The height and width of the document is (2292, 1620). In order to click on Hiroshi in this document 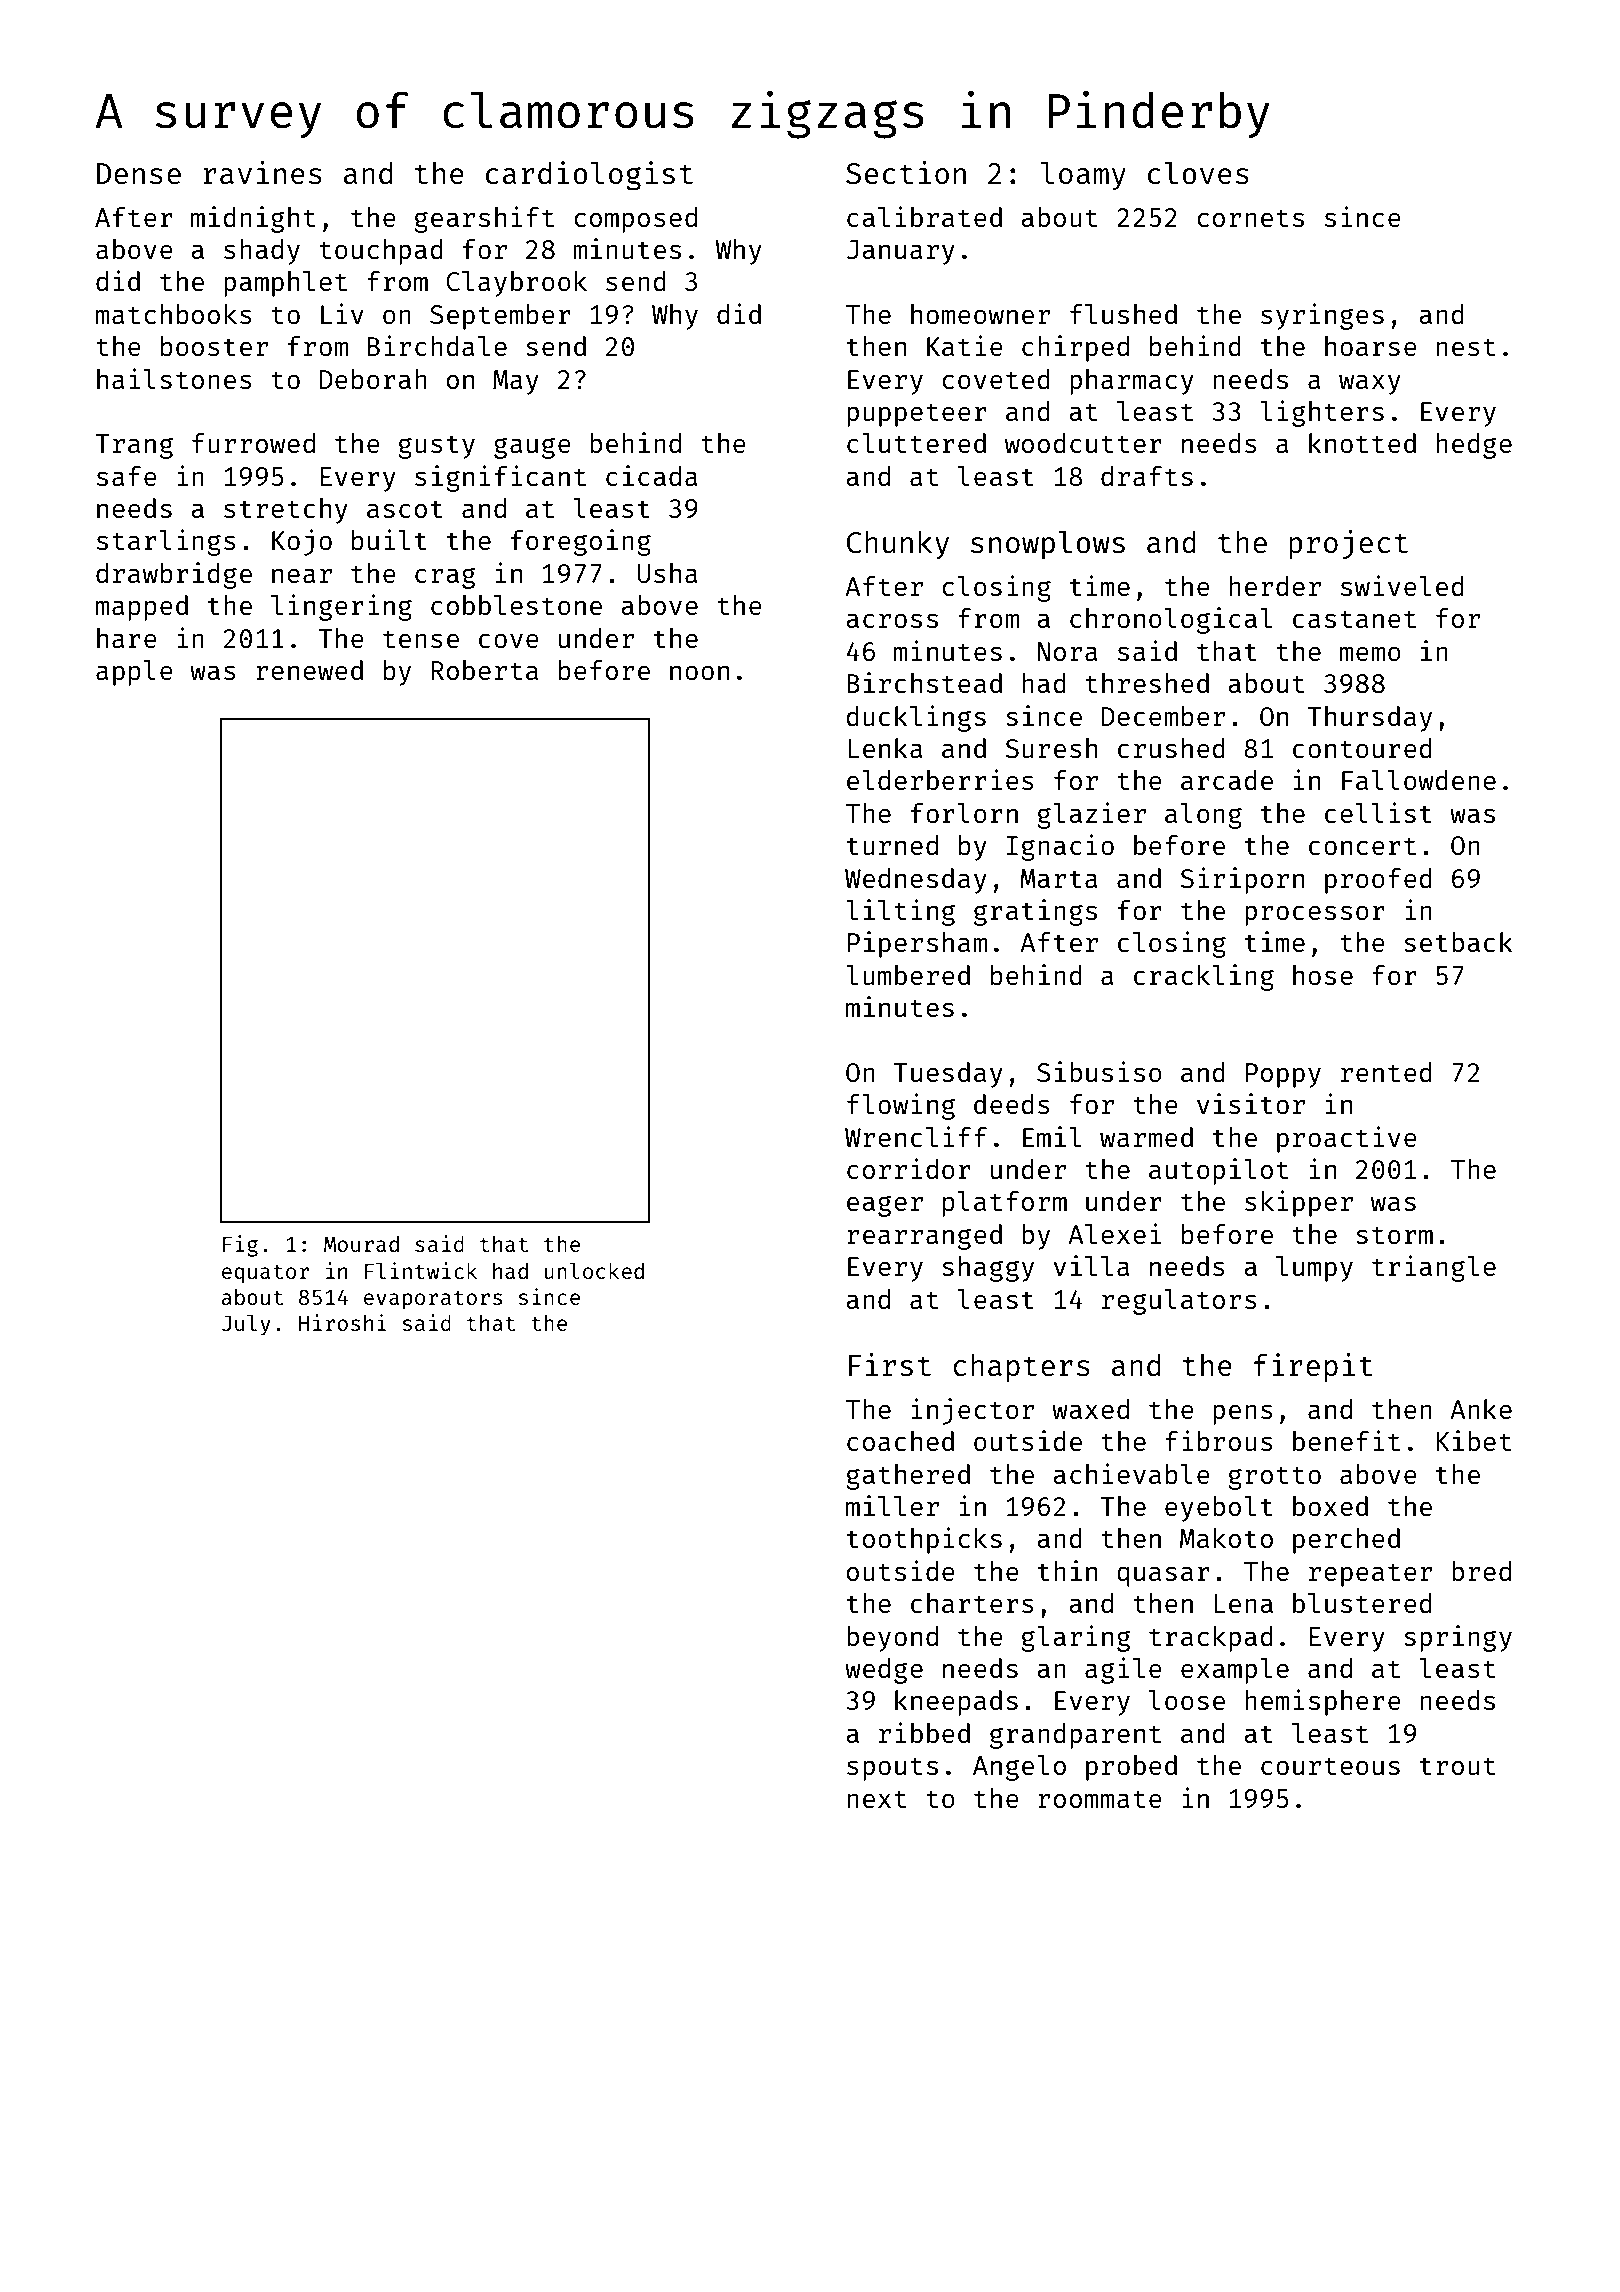, I will do `click(342, 1322)`.
